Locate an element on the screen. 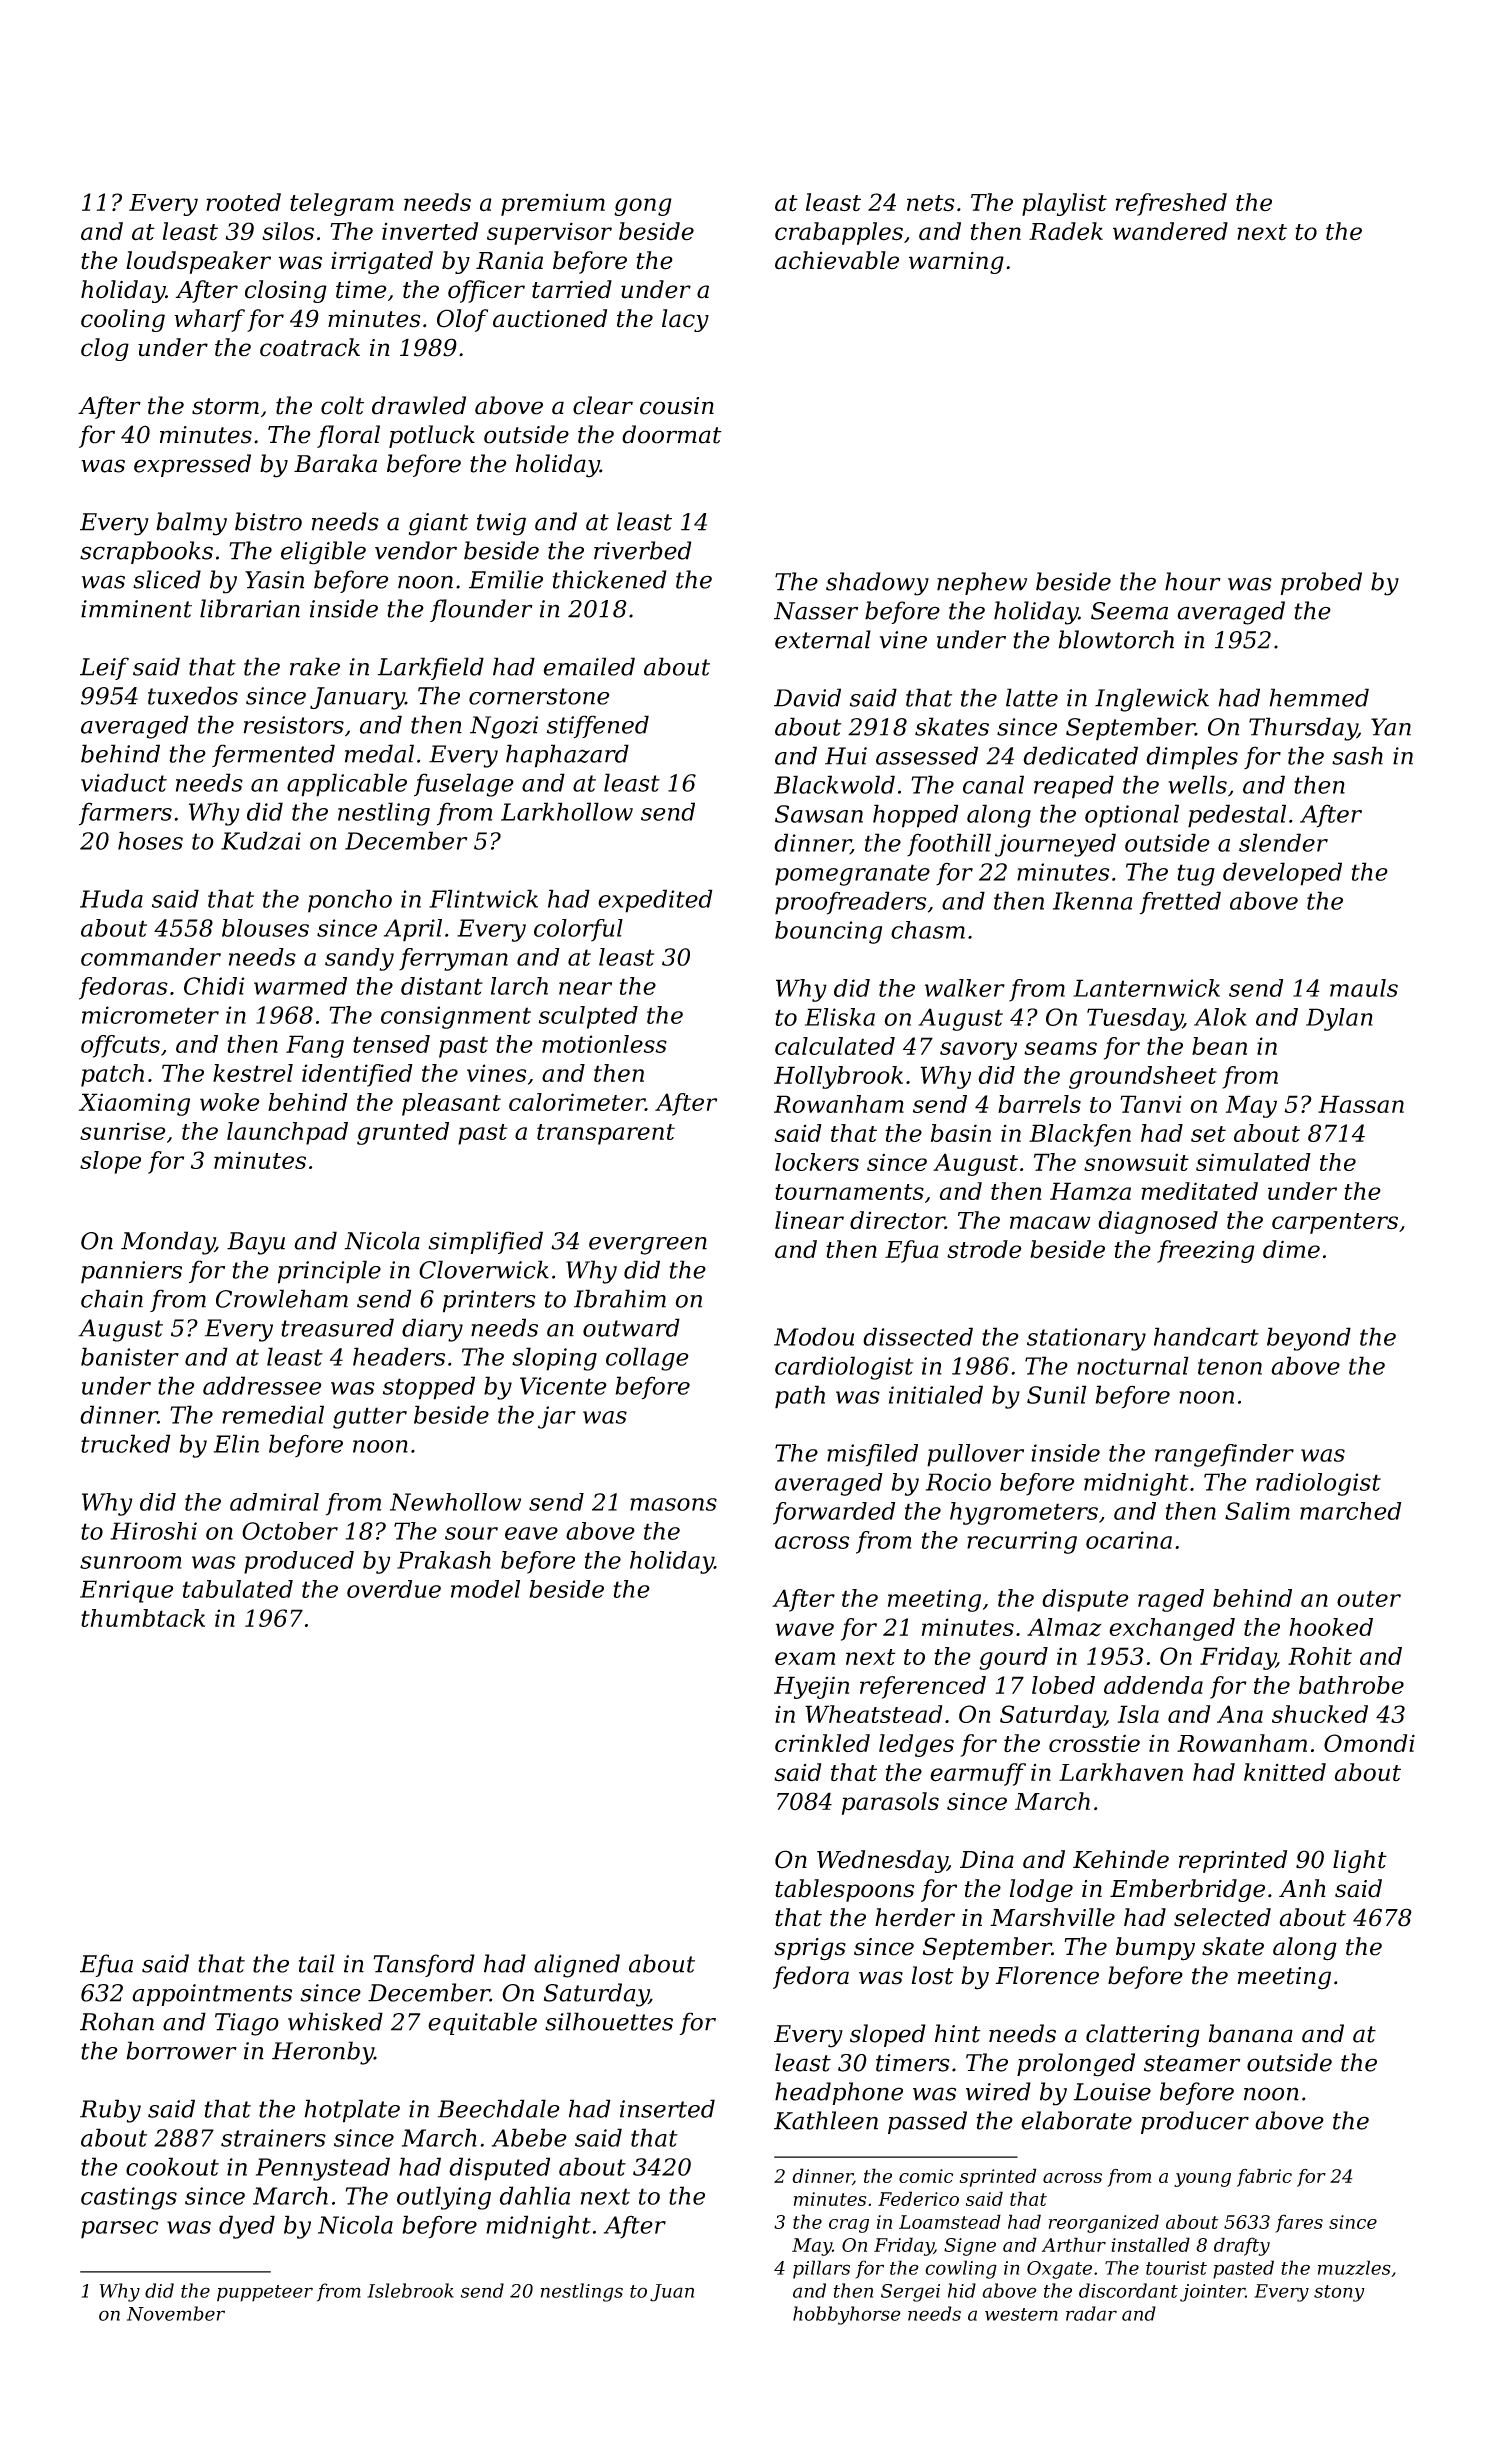 This screenshot has width=1496, height=2464. walker is located at coordinates (965, 988).
